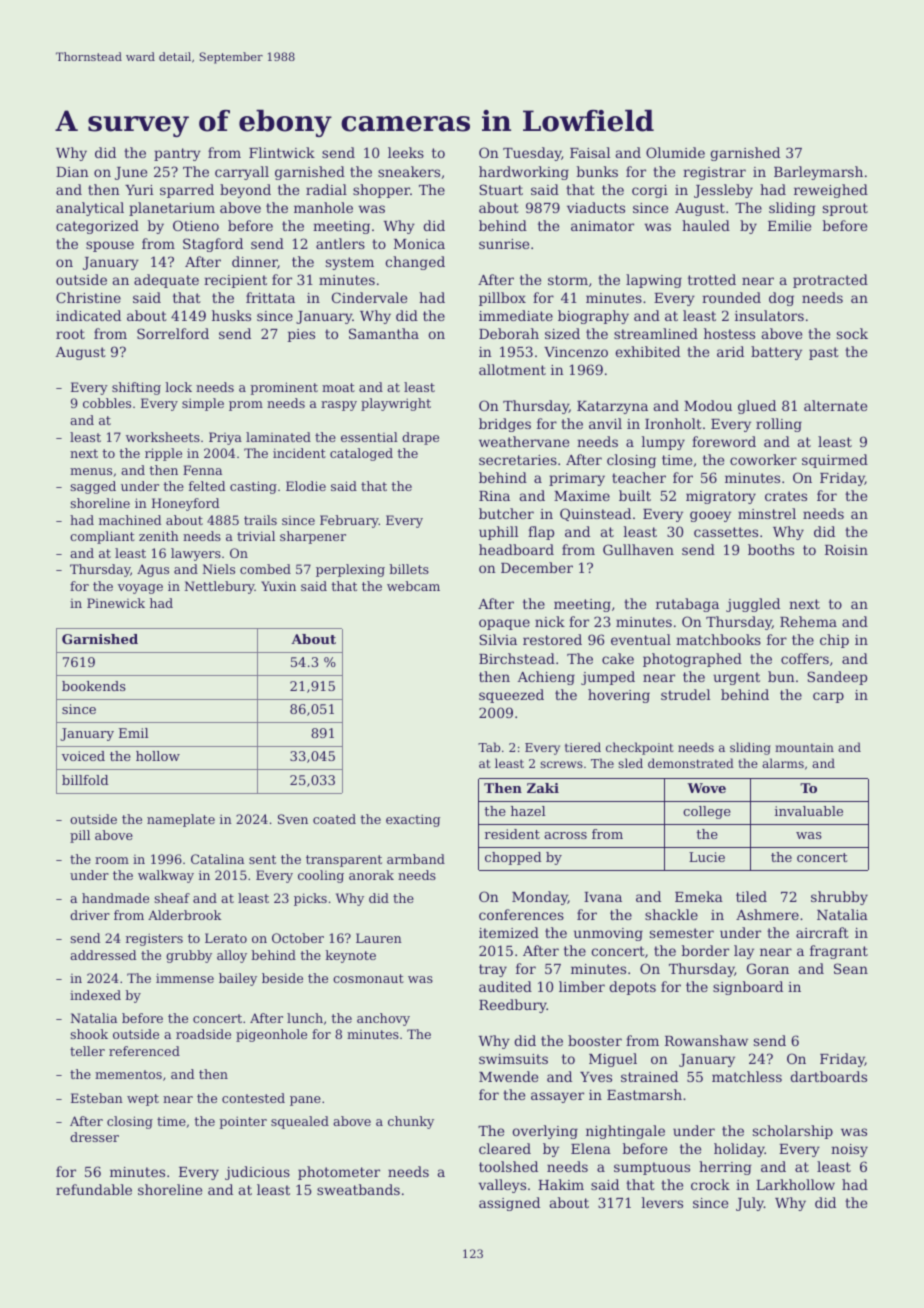 The height and width of the screenshot is (1308, 924). What do you see at coordinates (255, 262) in the screenshot?
I see `dinner` at bounding box center [255, 262].
